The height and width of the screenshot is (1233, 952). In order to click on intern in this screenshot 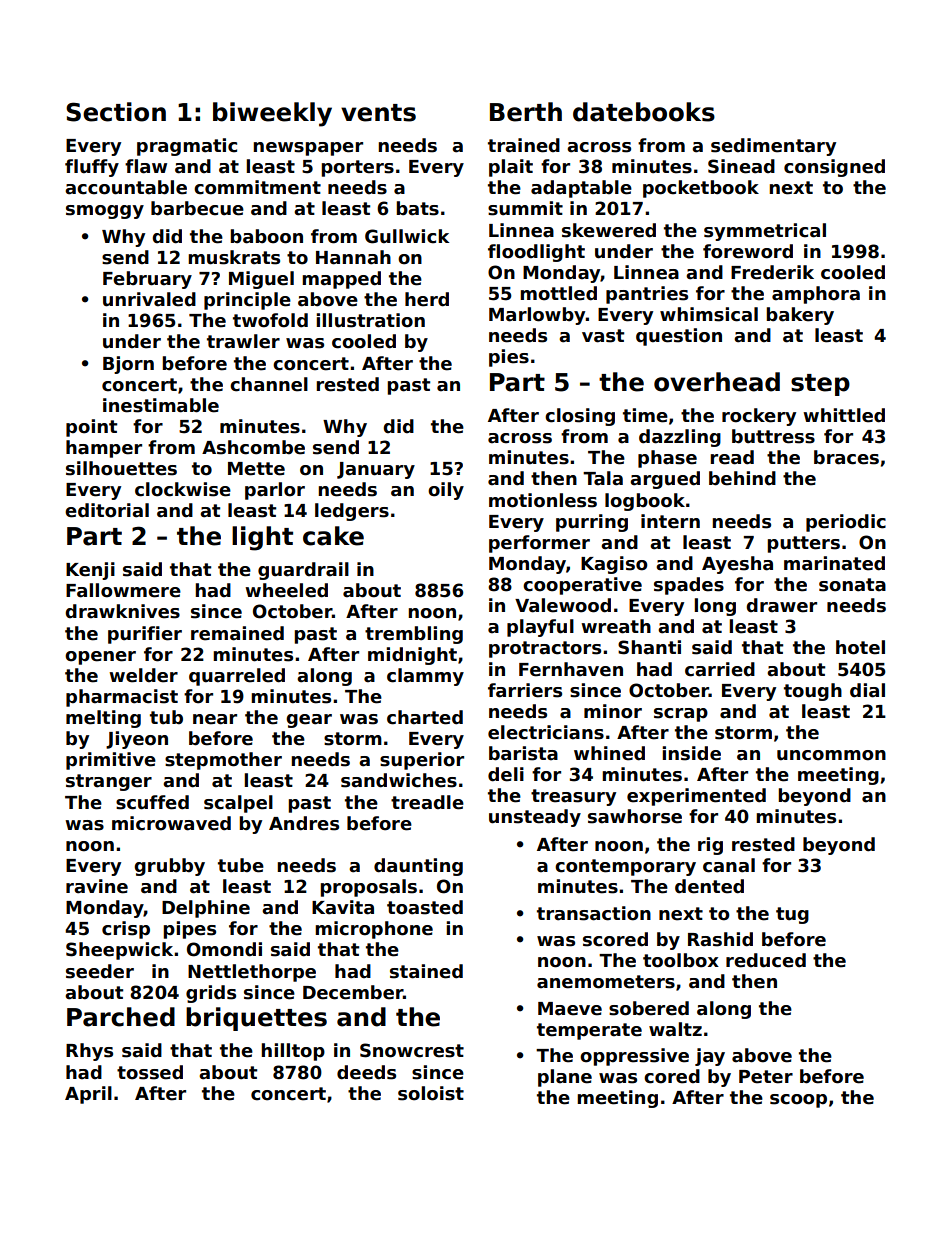, I will do `click(670, 521)`.
